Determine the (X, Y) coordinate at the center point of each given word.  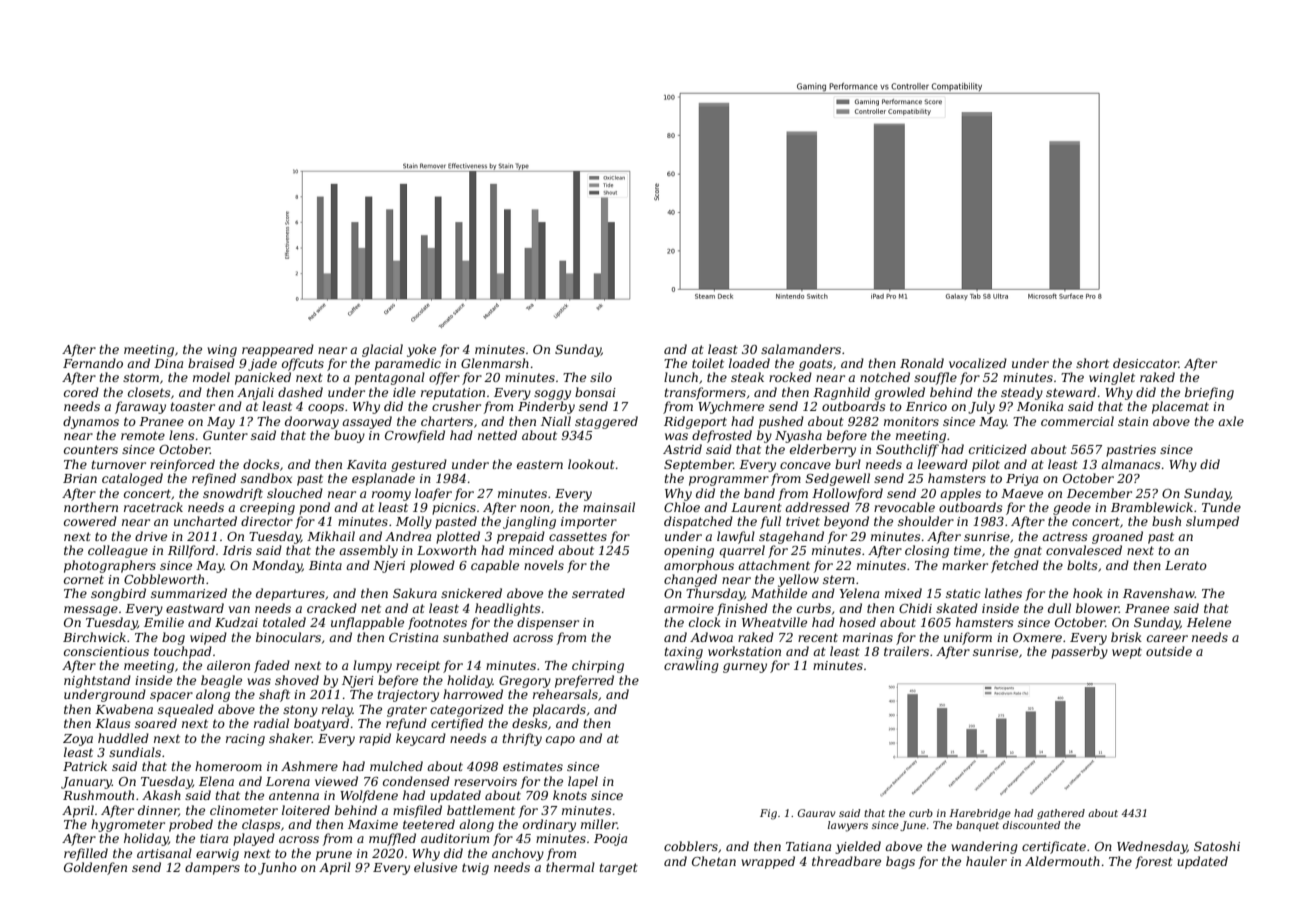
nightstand (97, 681)
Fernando (93, 363)
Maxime (373, 824)
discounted (1031, 825)
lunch (681, 377)
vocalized (978, 363)
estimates (533, 766)
